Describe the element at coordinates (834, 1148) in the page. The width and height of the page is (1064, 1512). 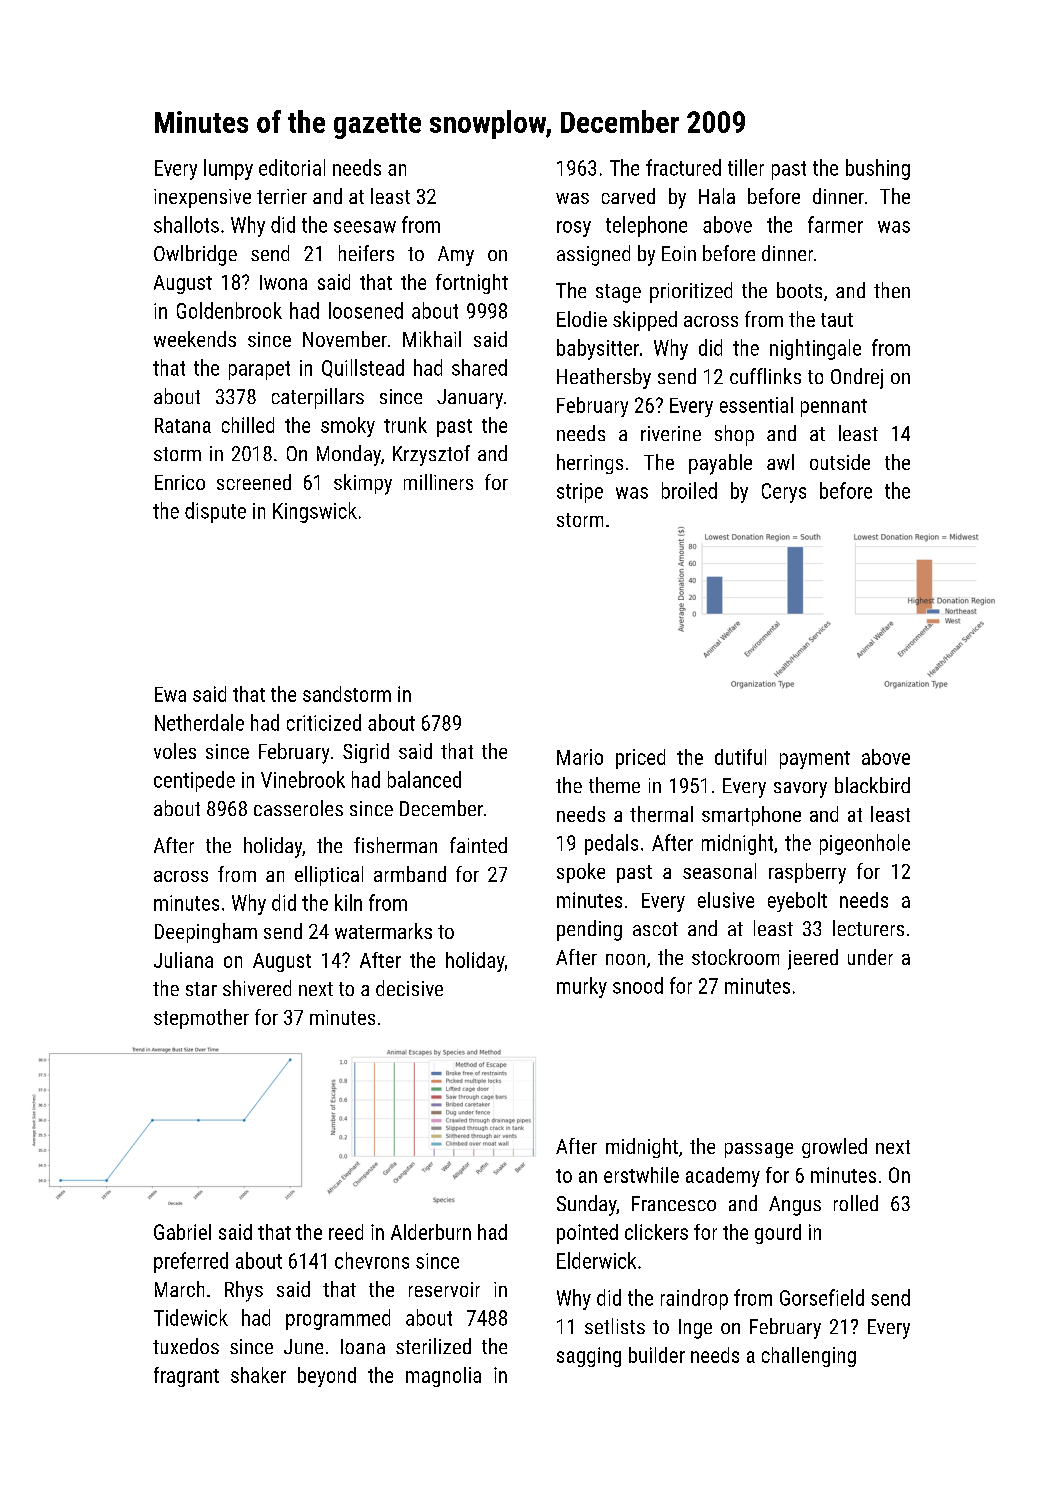
I see `growled` at that location.
